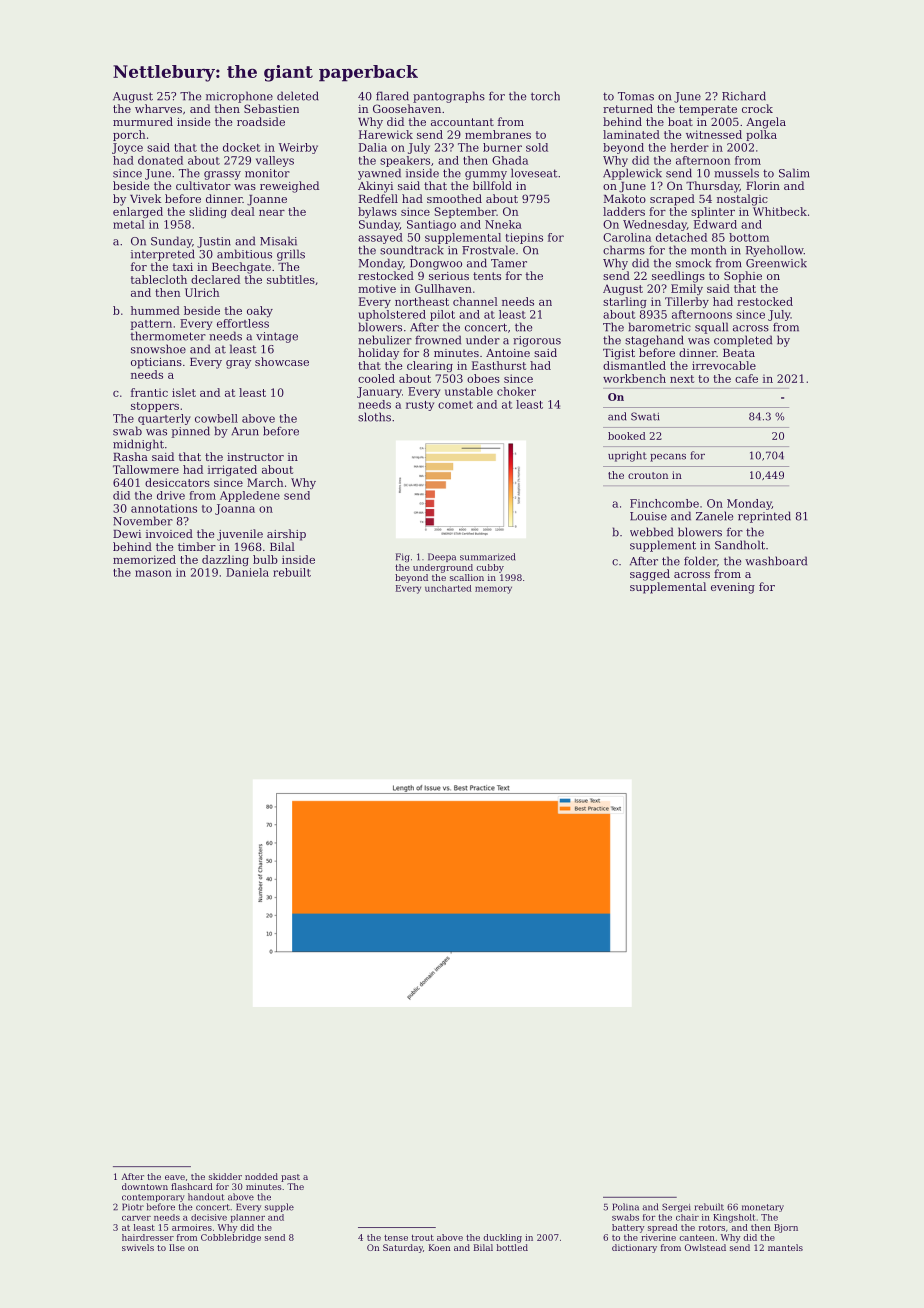 The height and width of the screenshot is (1308, 924). Describe the element at coordinates (545, 96) in the screenshot. I see `torch` at that location.
